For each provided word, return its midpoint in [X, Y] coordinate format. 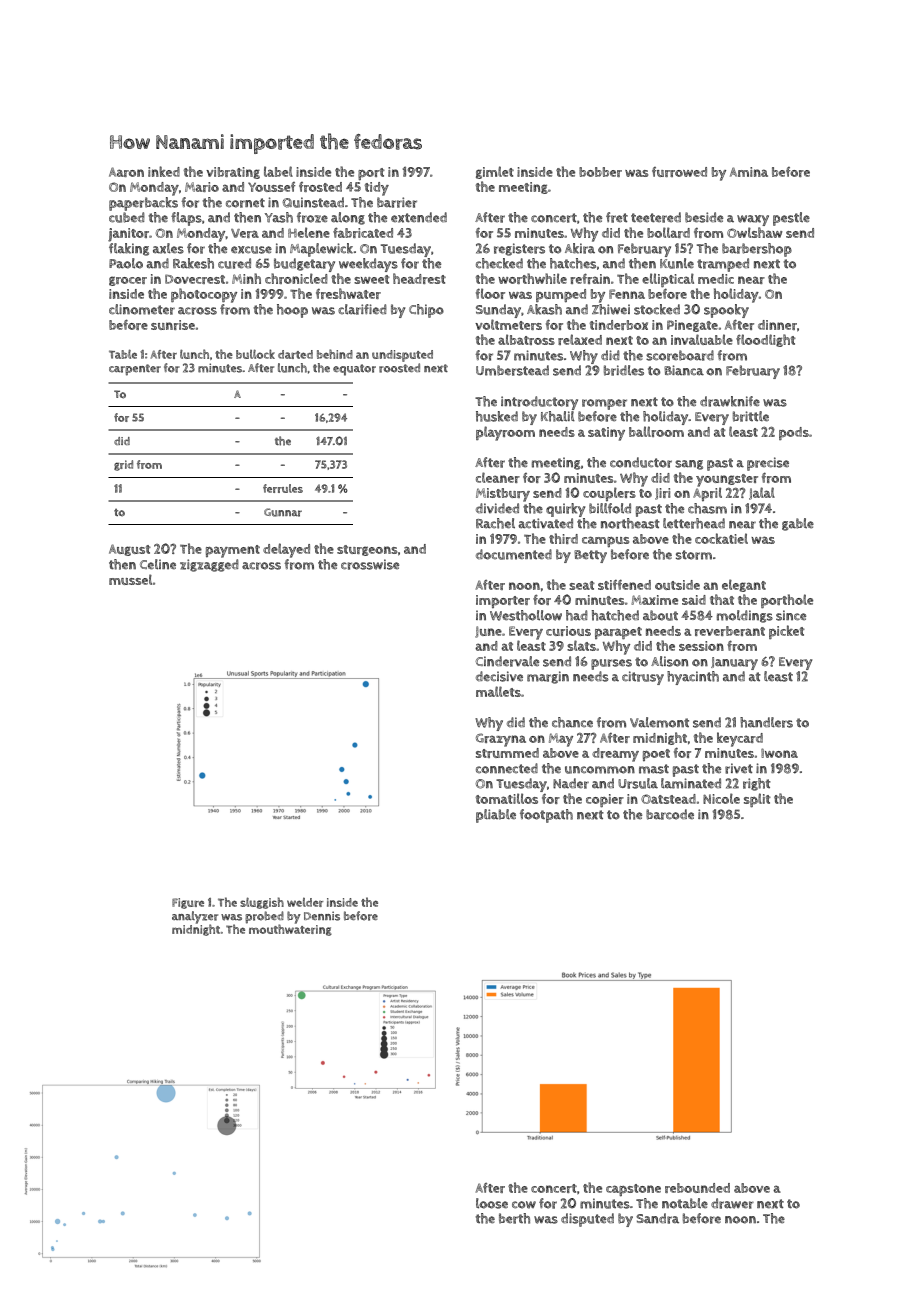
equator [354, 370]
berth [514, 1218]
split [757, 800]
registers [519, 249]
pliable [496, 816]
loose [492, 1203]
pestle [791, 219]
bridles [624, 370]
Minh [246, 278]
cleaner [498, 477]
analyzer [195, 917]
